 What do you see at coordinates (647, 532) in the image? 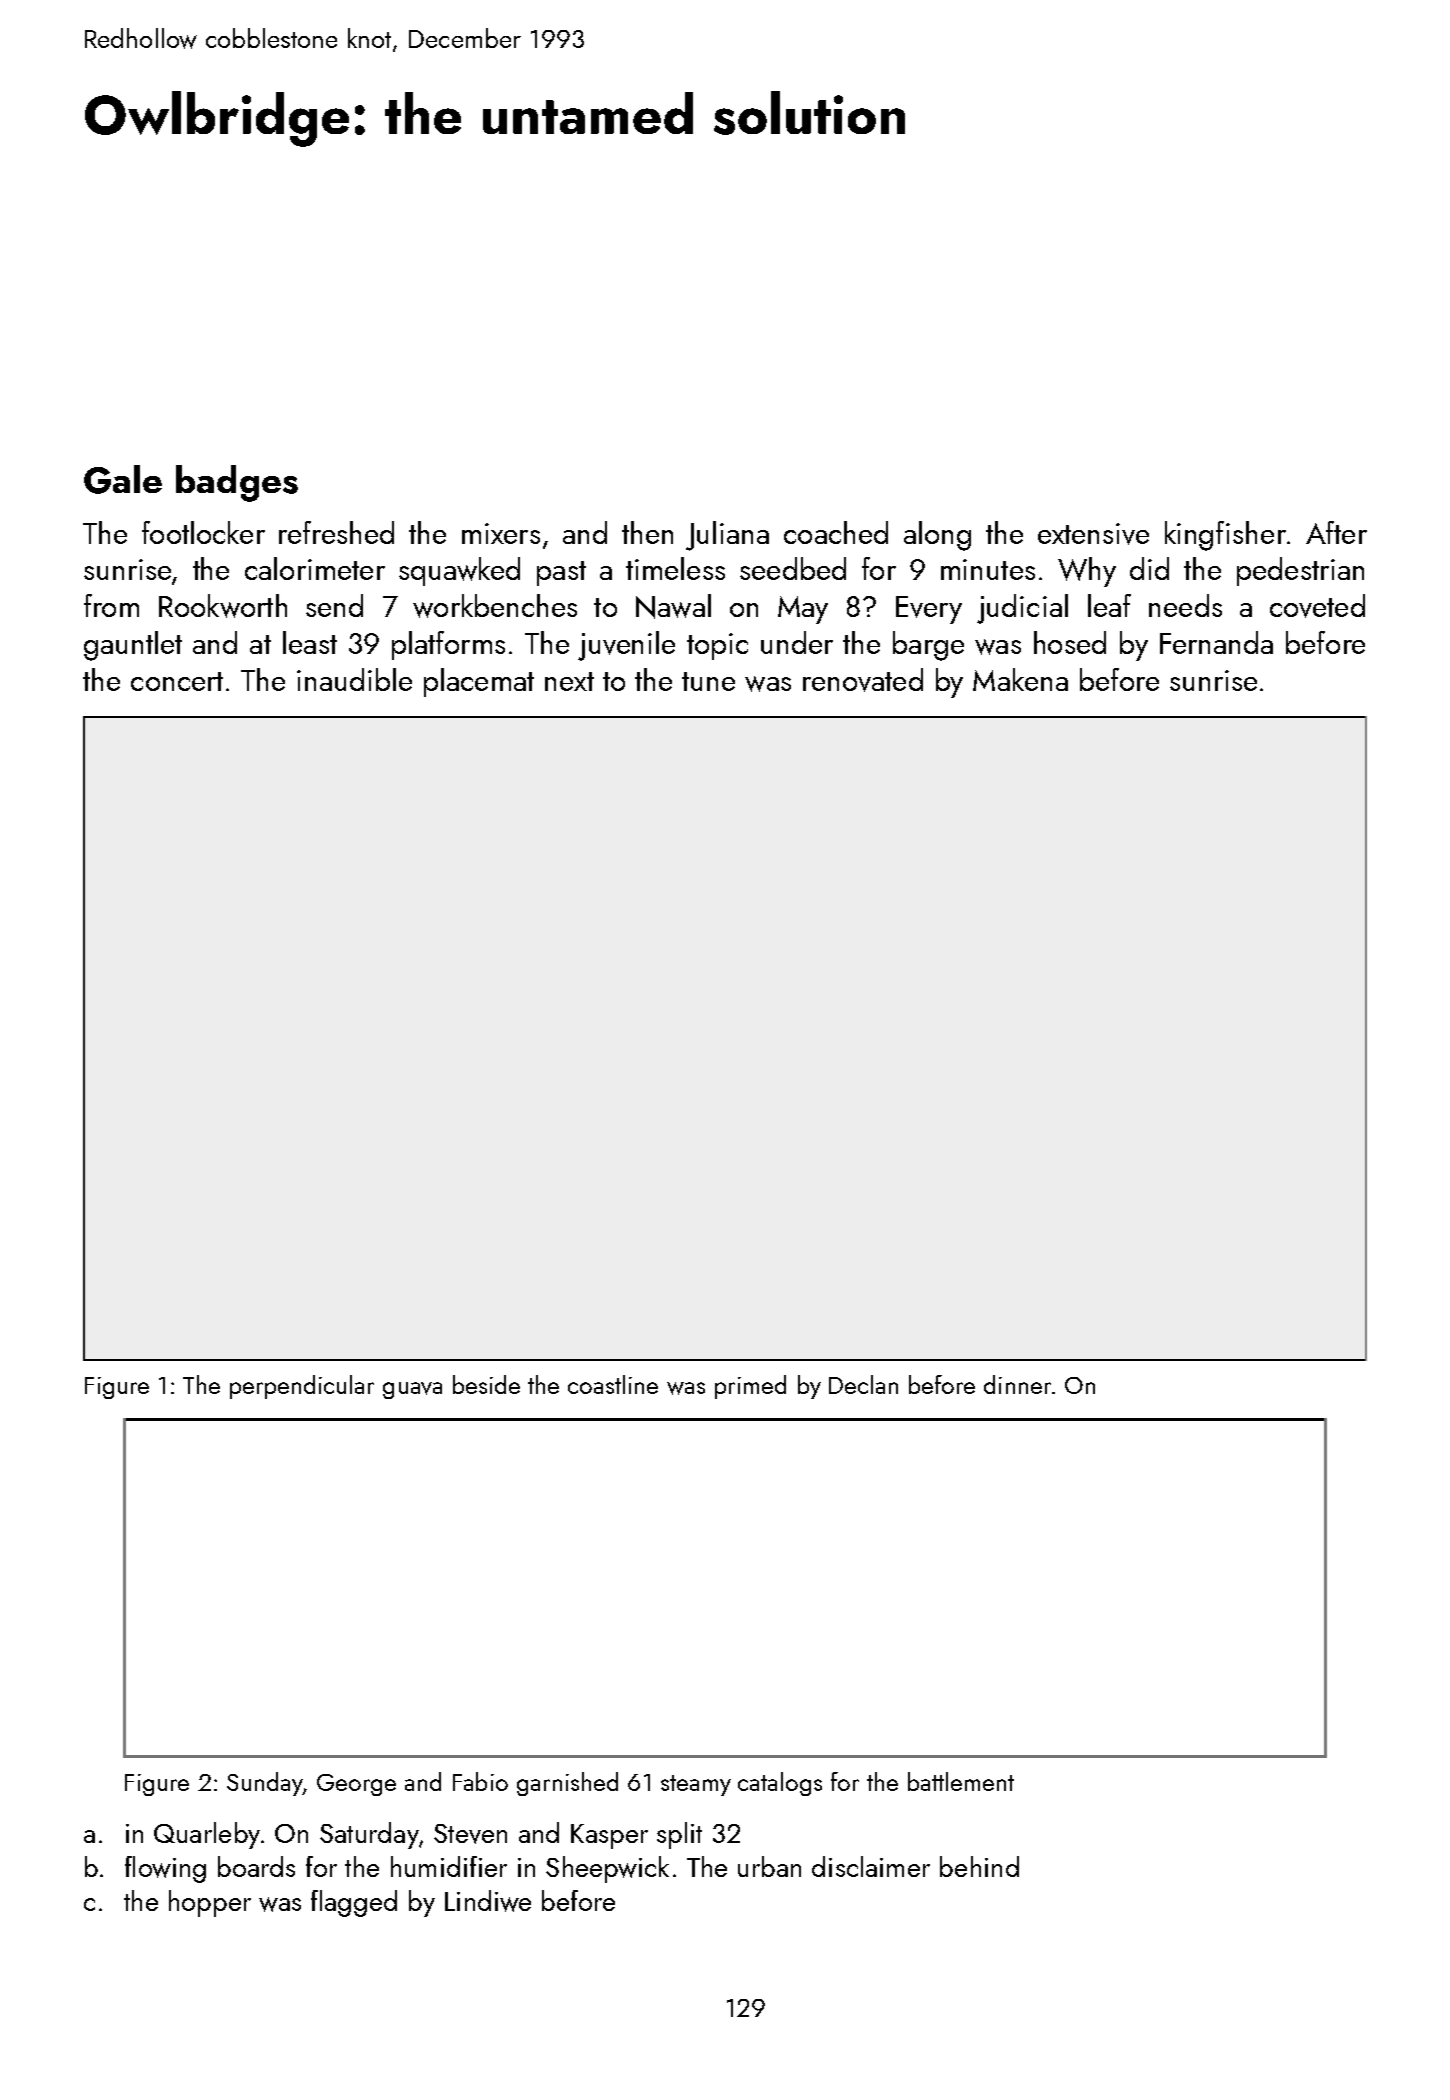
I see `then` at bounding box center [647, 532].
